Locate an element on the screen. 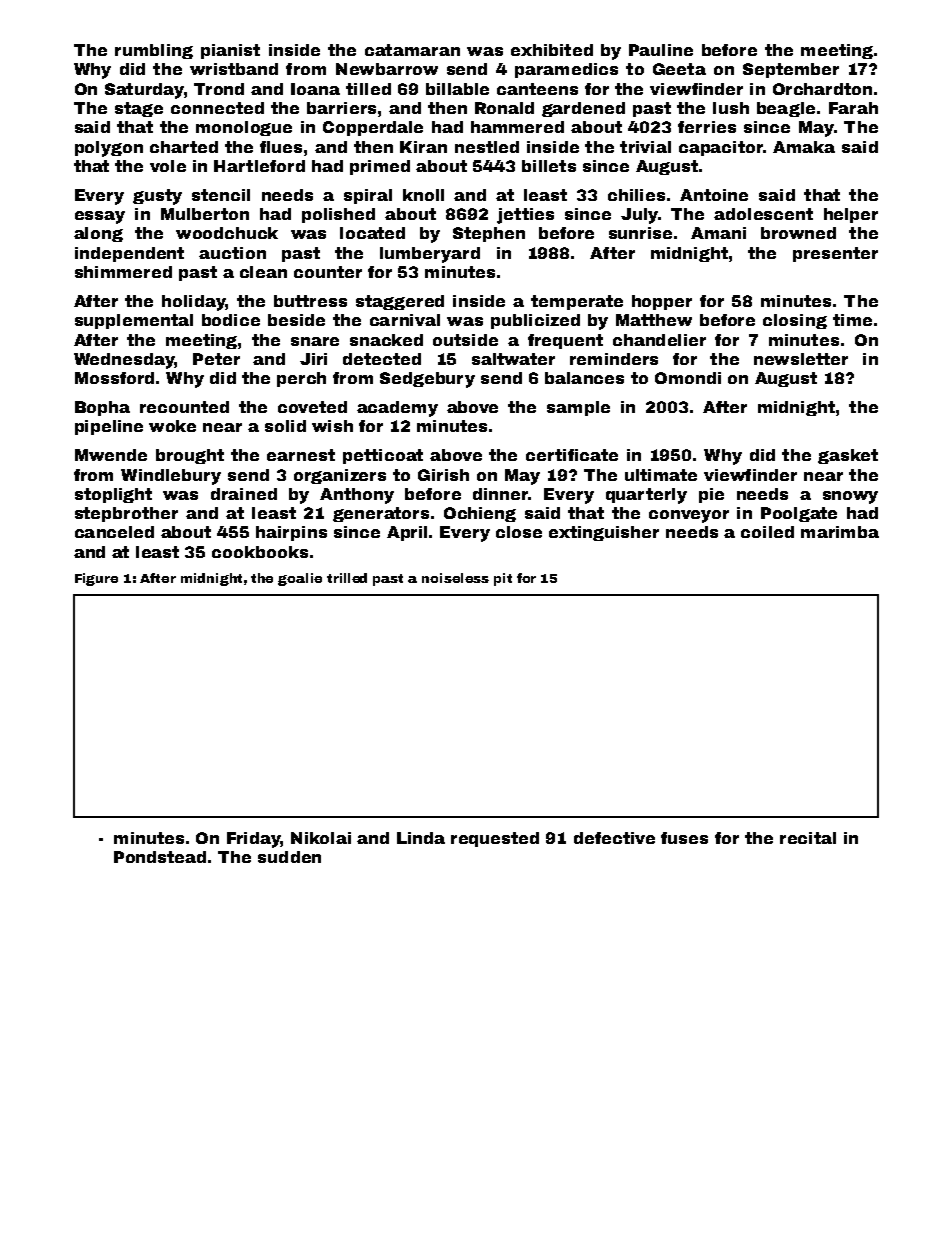 The width and height of the screenshot is (952, 1233). sudden is located at coordinates (289, 857).
